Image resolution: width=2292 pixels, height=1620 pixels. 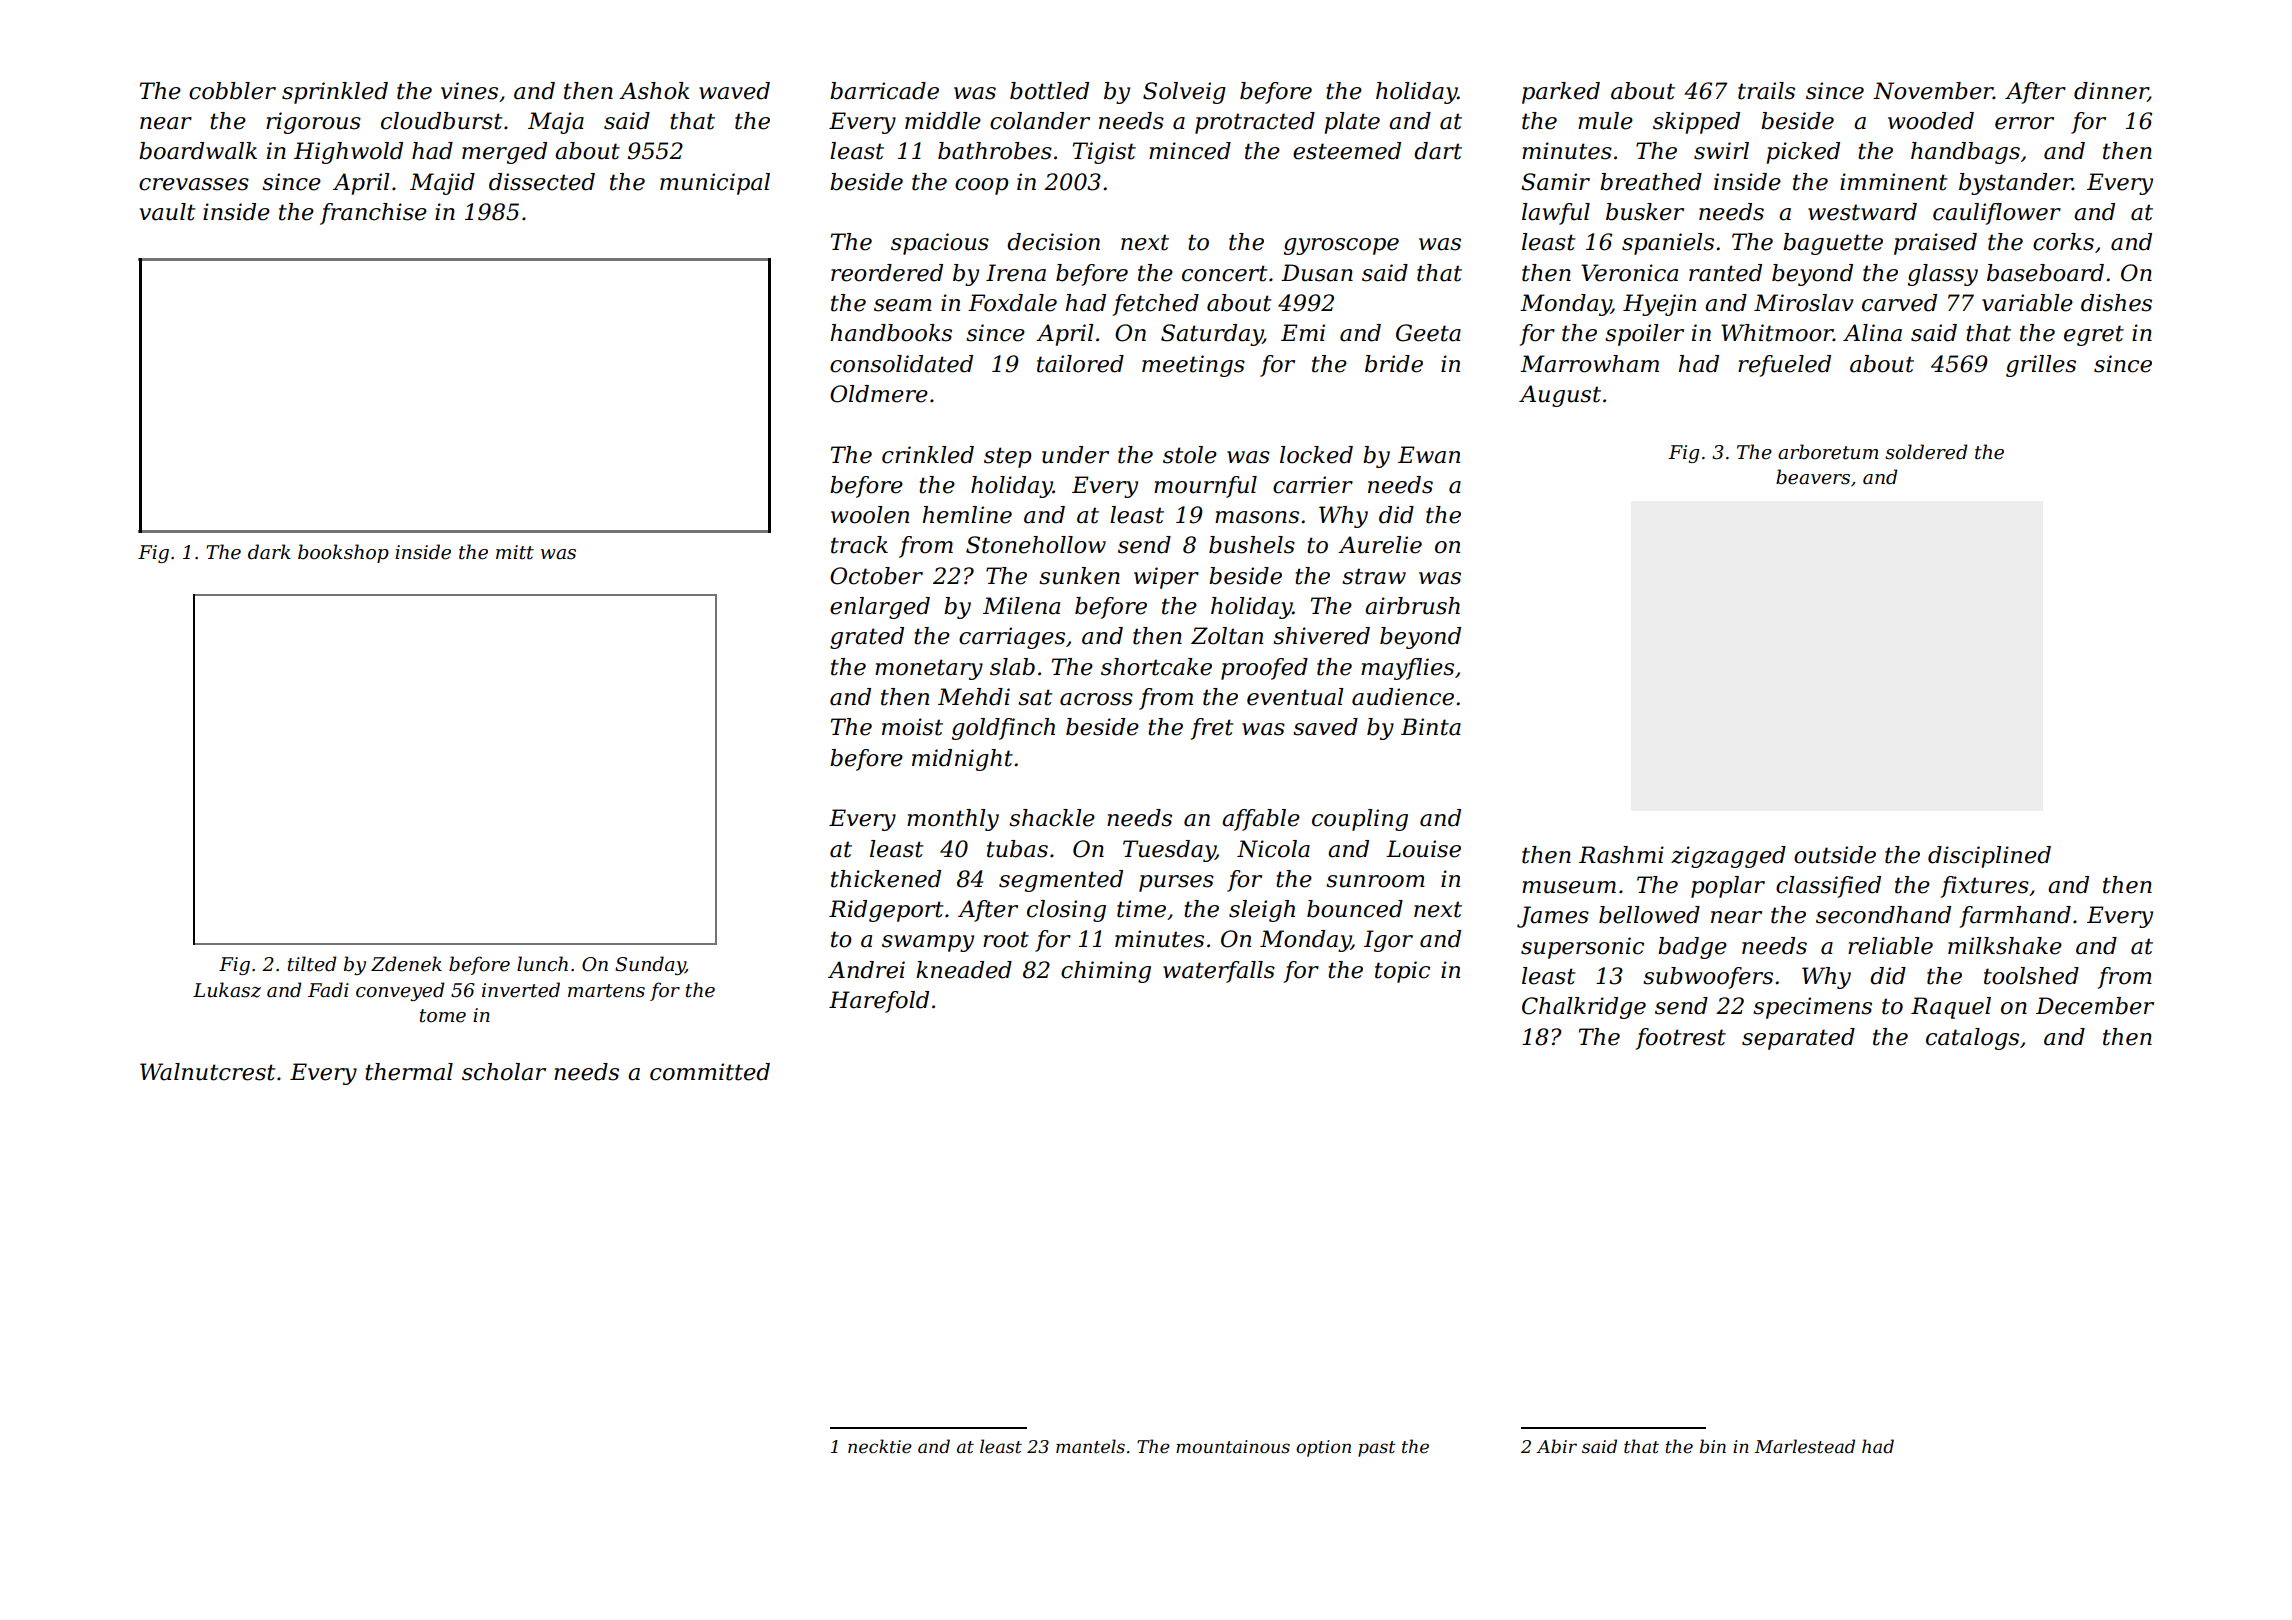 I want to click on poplar, so click(x=1728, y=887).
